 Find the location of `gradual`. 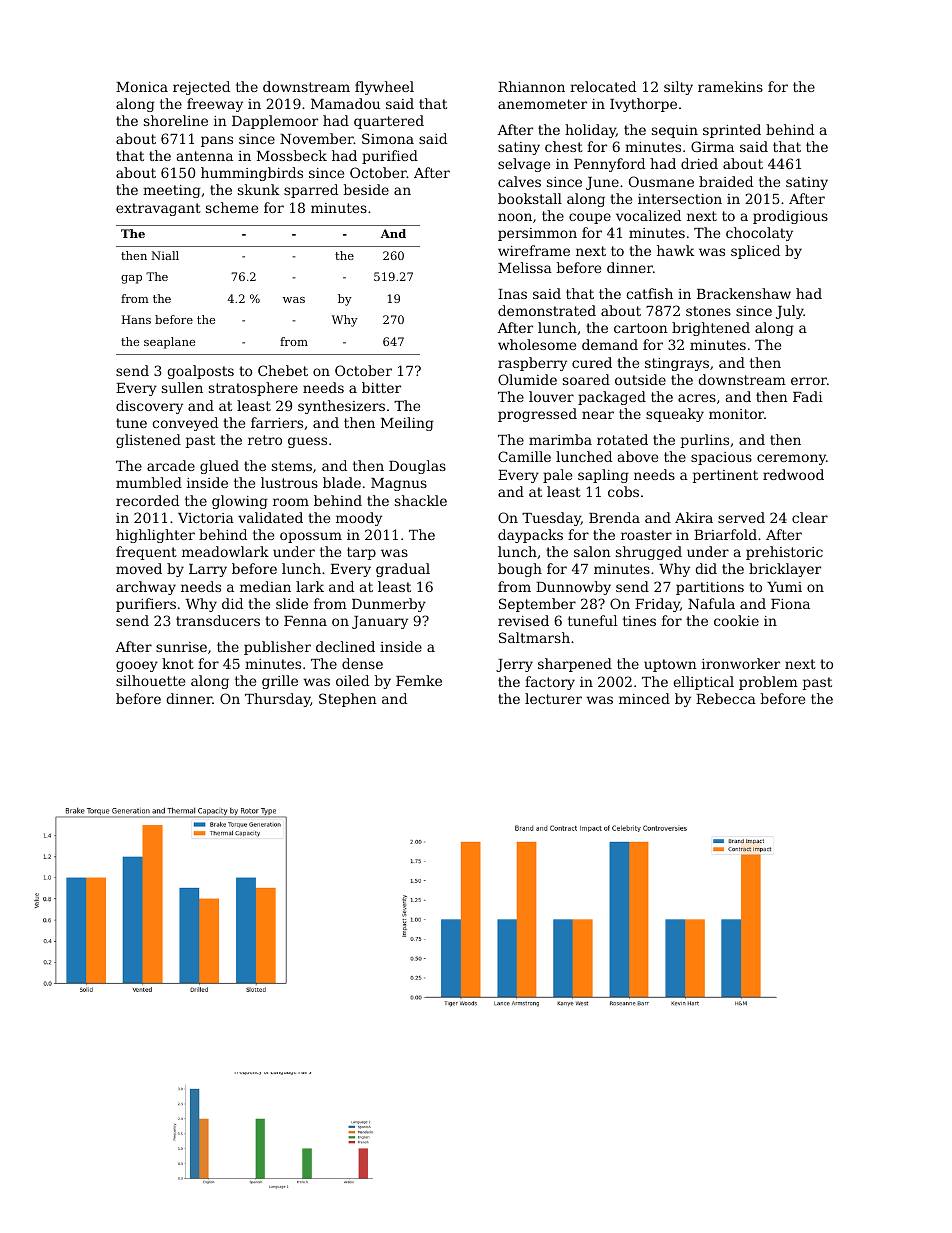

gradual is located at coordinates (403, 570).
